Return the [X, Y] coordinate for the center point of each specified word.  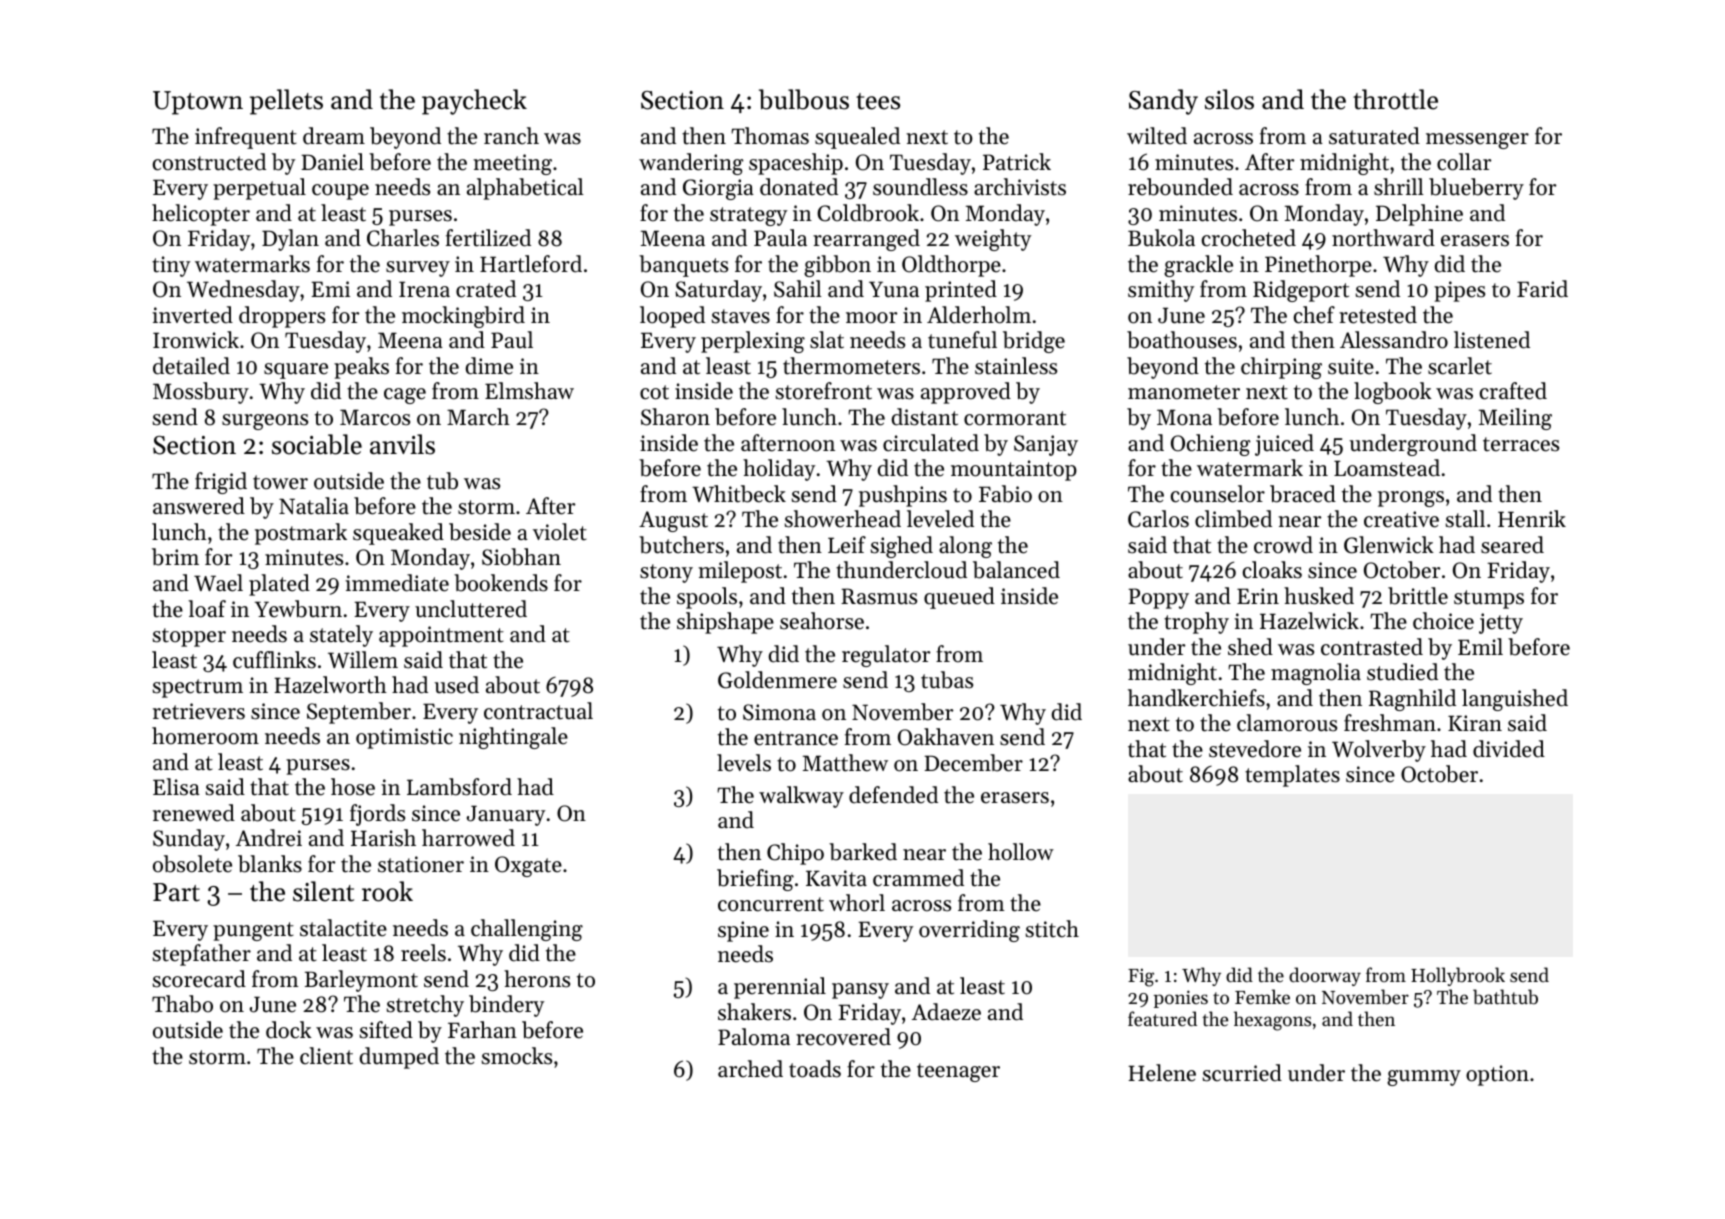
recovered [843, 1037]
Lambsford [459, 787]
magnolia [1316, 674]
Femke [1262, 996]
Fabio [1005, 494]
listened [1492, 340]
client [326, 1056]
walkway [801, 797]
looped [672, 317]
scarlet [1460, 366]
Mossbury [201, 393]
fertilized [488, 238]
